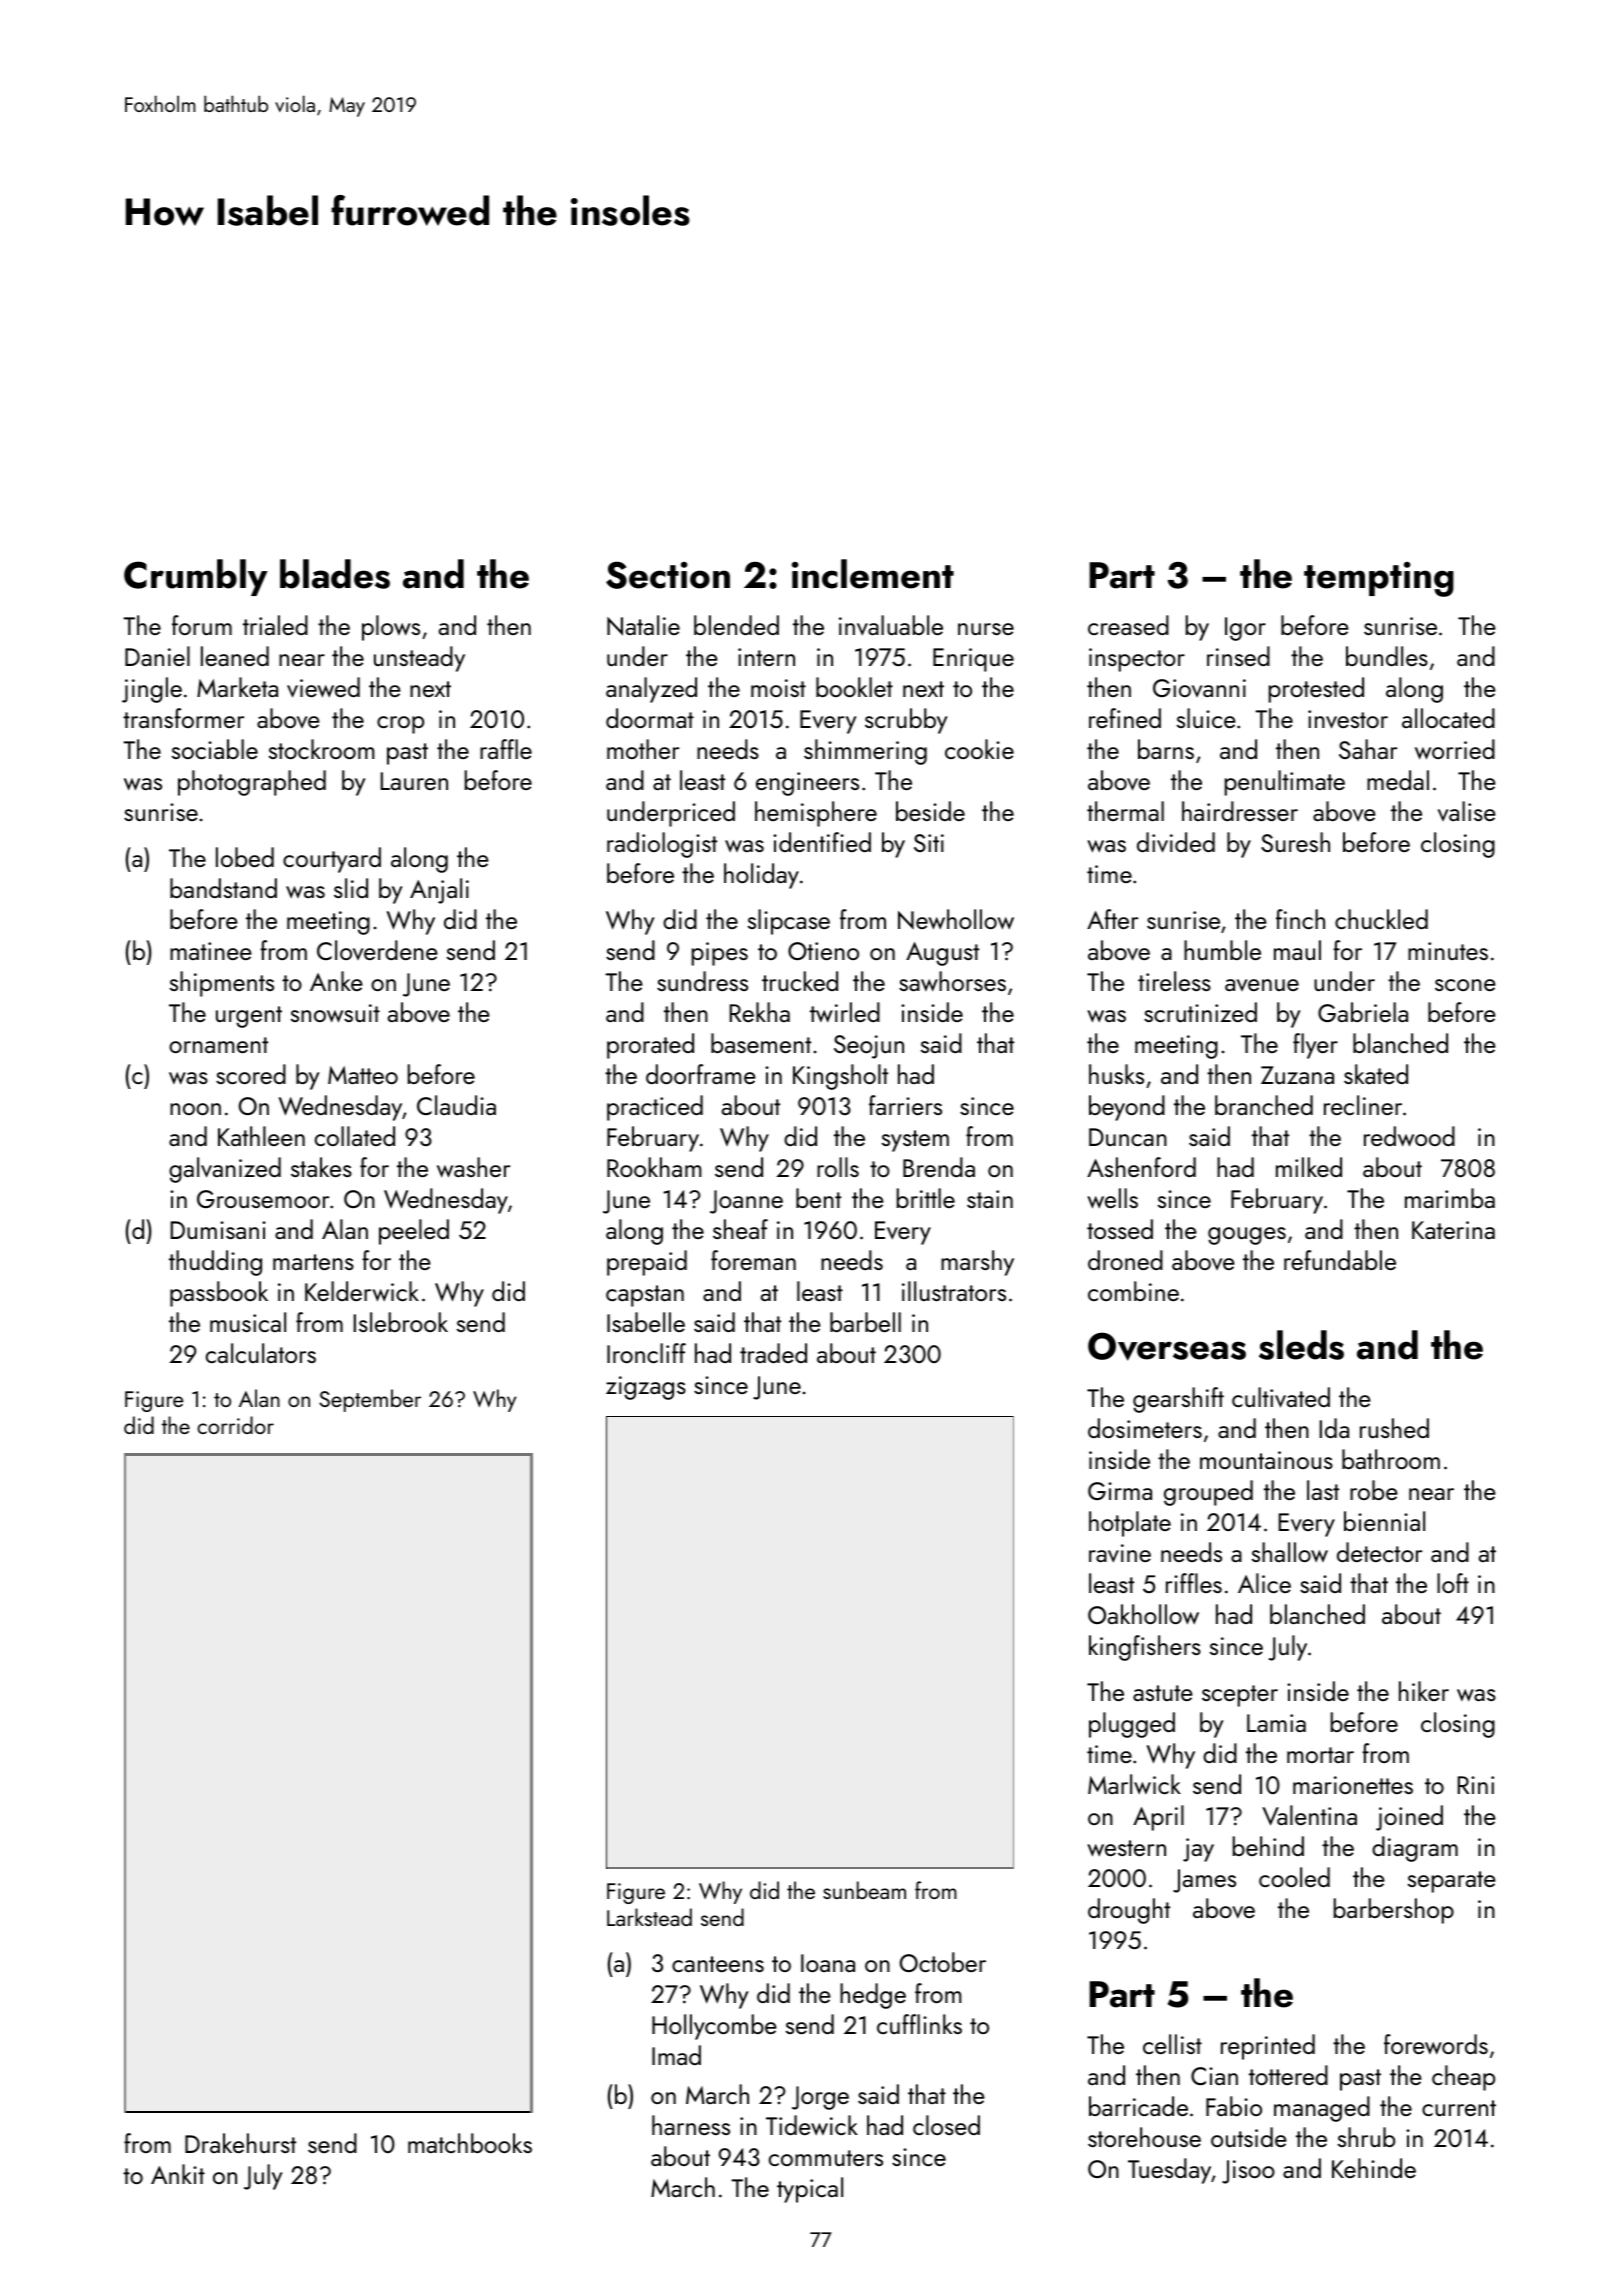 The height and width of the screenshot is (2292, 1620). Describe the element at coordinates (873, 574) in the screenshot. I see `inclement` at that location.
